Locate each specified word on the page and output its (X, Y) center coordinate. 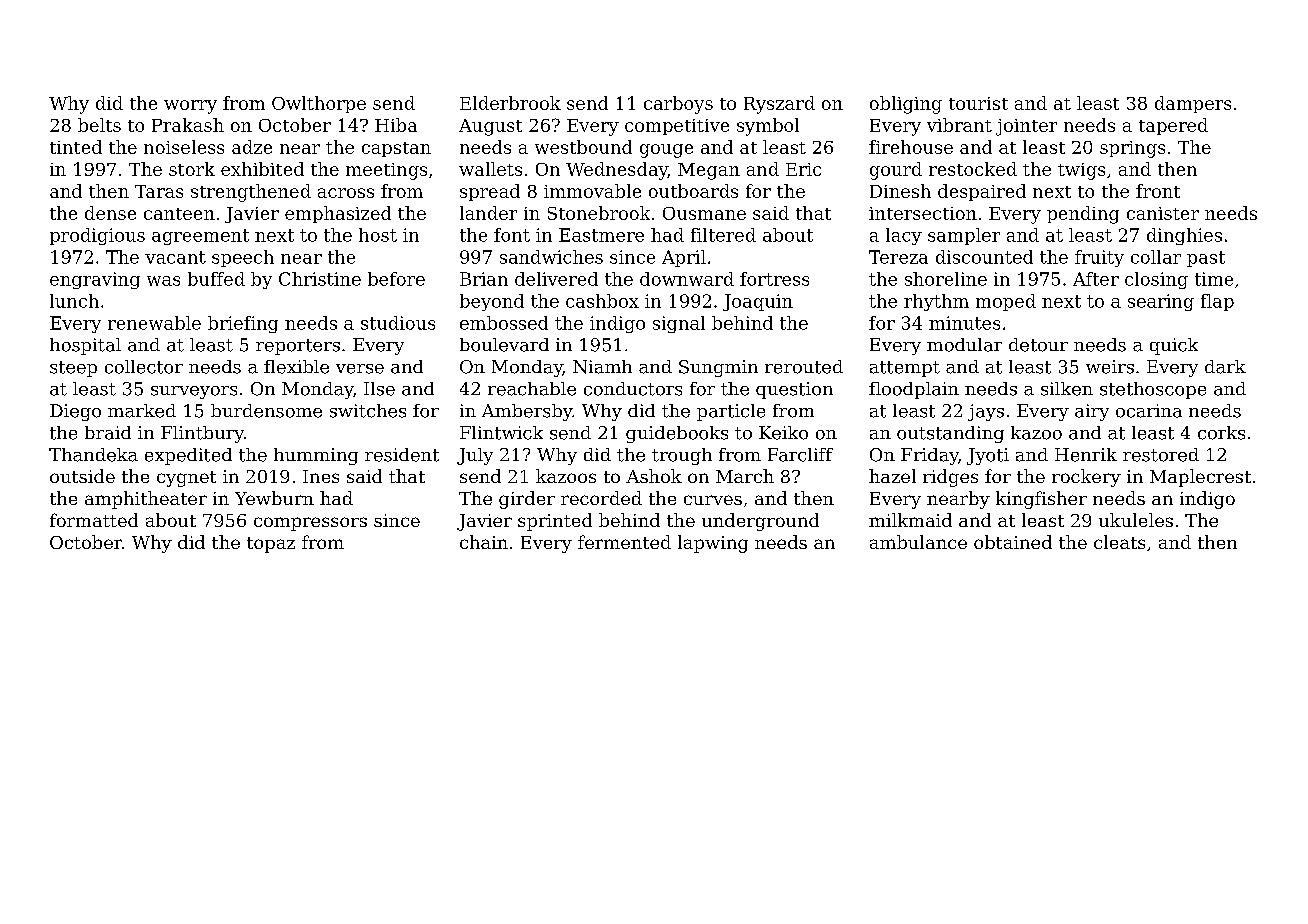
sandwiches (551, 257)
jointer (1026, 127)
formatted (94, 520)
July (475, 456)
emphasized (338, 214)
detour (1038, 345)
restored (1161, 455)
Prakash (188, 125)
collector (144, 367)
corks (1221, 433)
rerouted (804, 367)
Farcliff (800, 455)
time (1214, 279)
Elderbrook (510, 103)
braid (108, 433)
